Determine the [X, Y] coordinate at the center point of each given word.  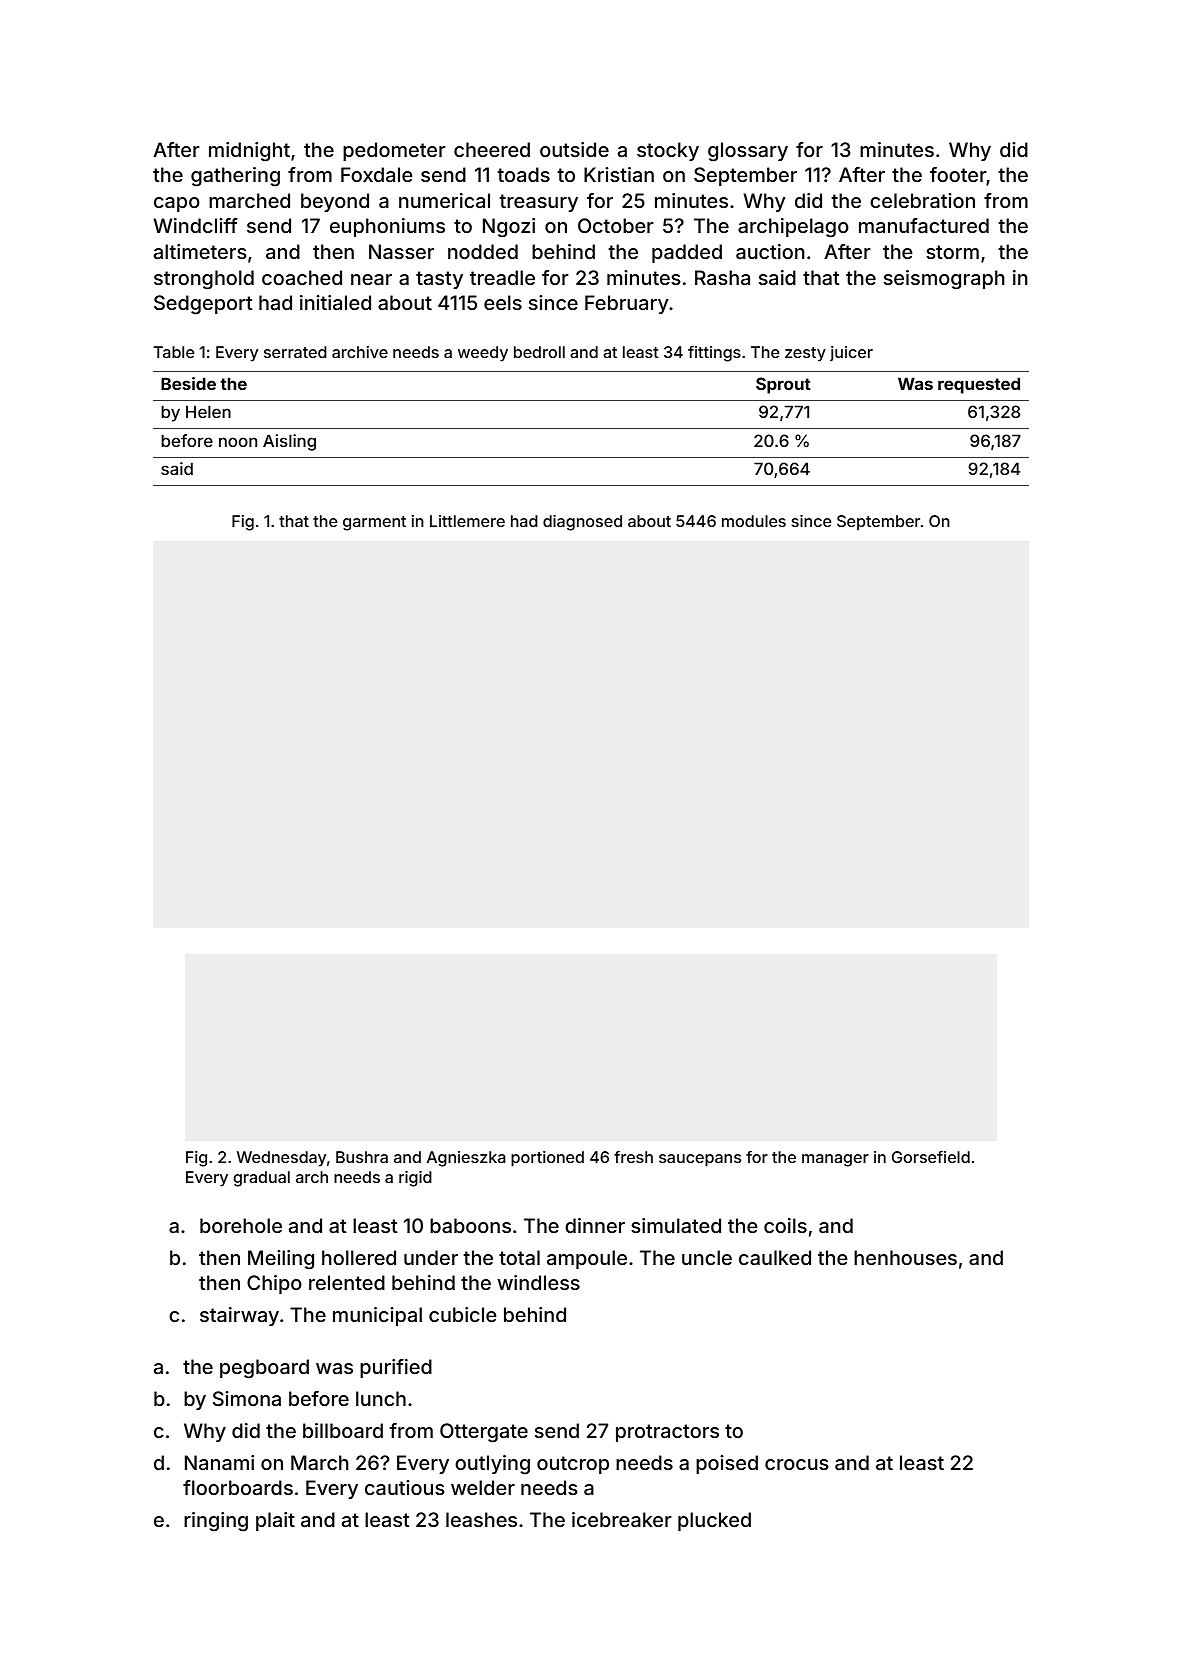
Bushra [362, 1157]
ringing [216, 1522]
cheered [492, 149]
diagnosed [582, 523]
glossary [748, 152]
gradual [262, 1179]
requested [979, 385]
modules [754, 521]
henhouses [905, 1257]
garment [374, 523]
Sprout [783, 385]
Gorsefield [931, 1157]
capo [177, 204]
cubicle [463, 1314]
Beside [188, 383]
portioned [547, 1159]
